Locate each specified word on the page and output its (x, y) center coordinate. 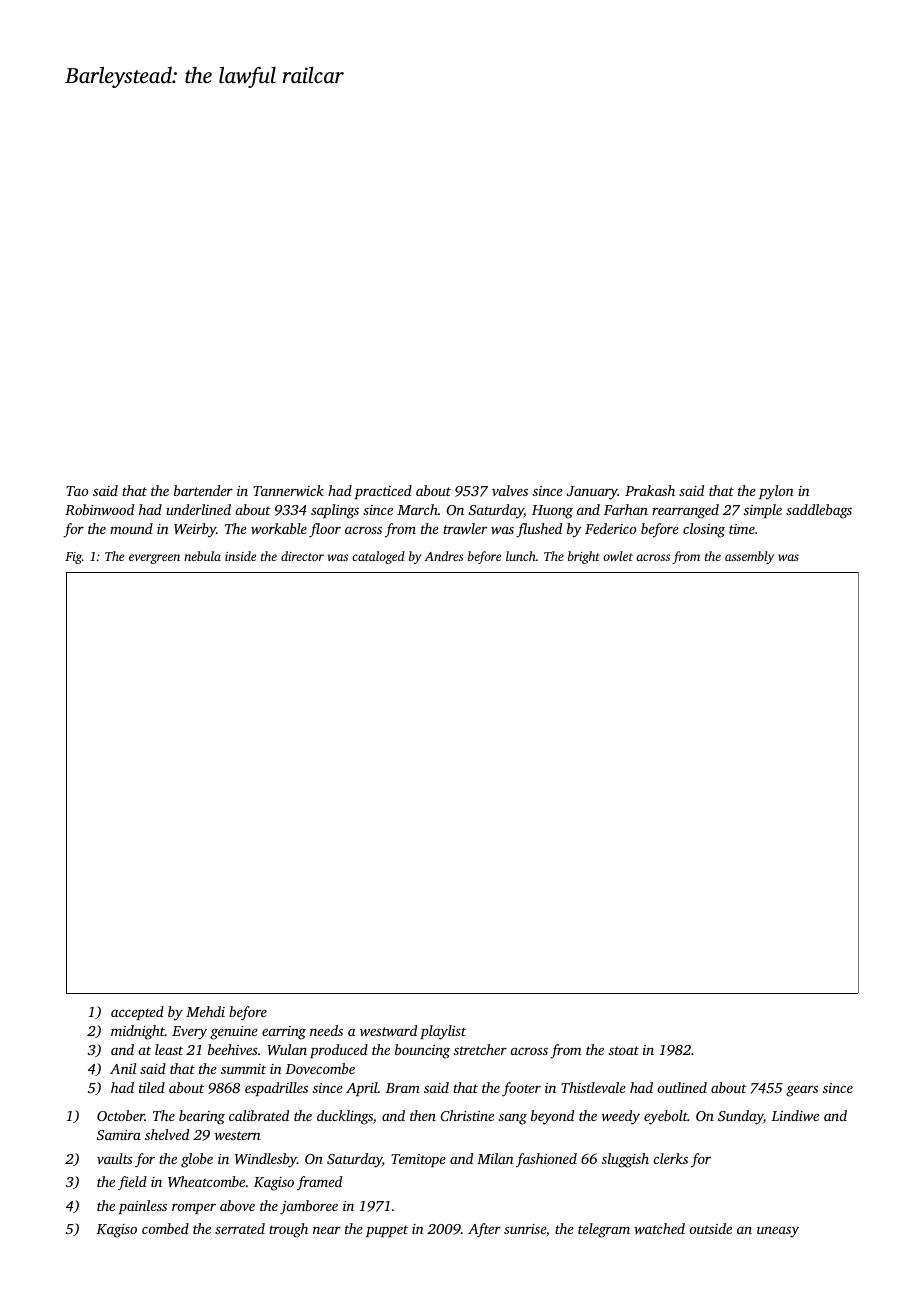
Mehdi (205, 1011)
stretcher (480, 1049)
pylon (776, 492)
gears (802, 1091)
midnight (138, 1032)
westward (388, 1030)
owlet (618, 556)
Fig (73, 558)
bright (584, 557)
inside (240, 556)
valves (510, 490)
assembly (749, 557)
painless (143, 1207)
